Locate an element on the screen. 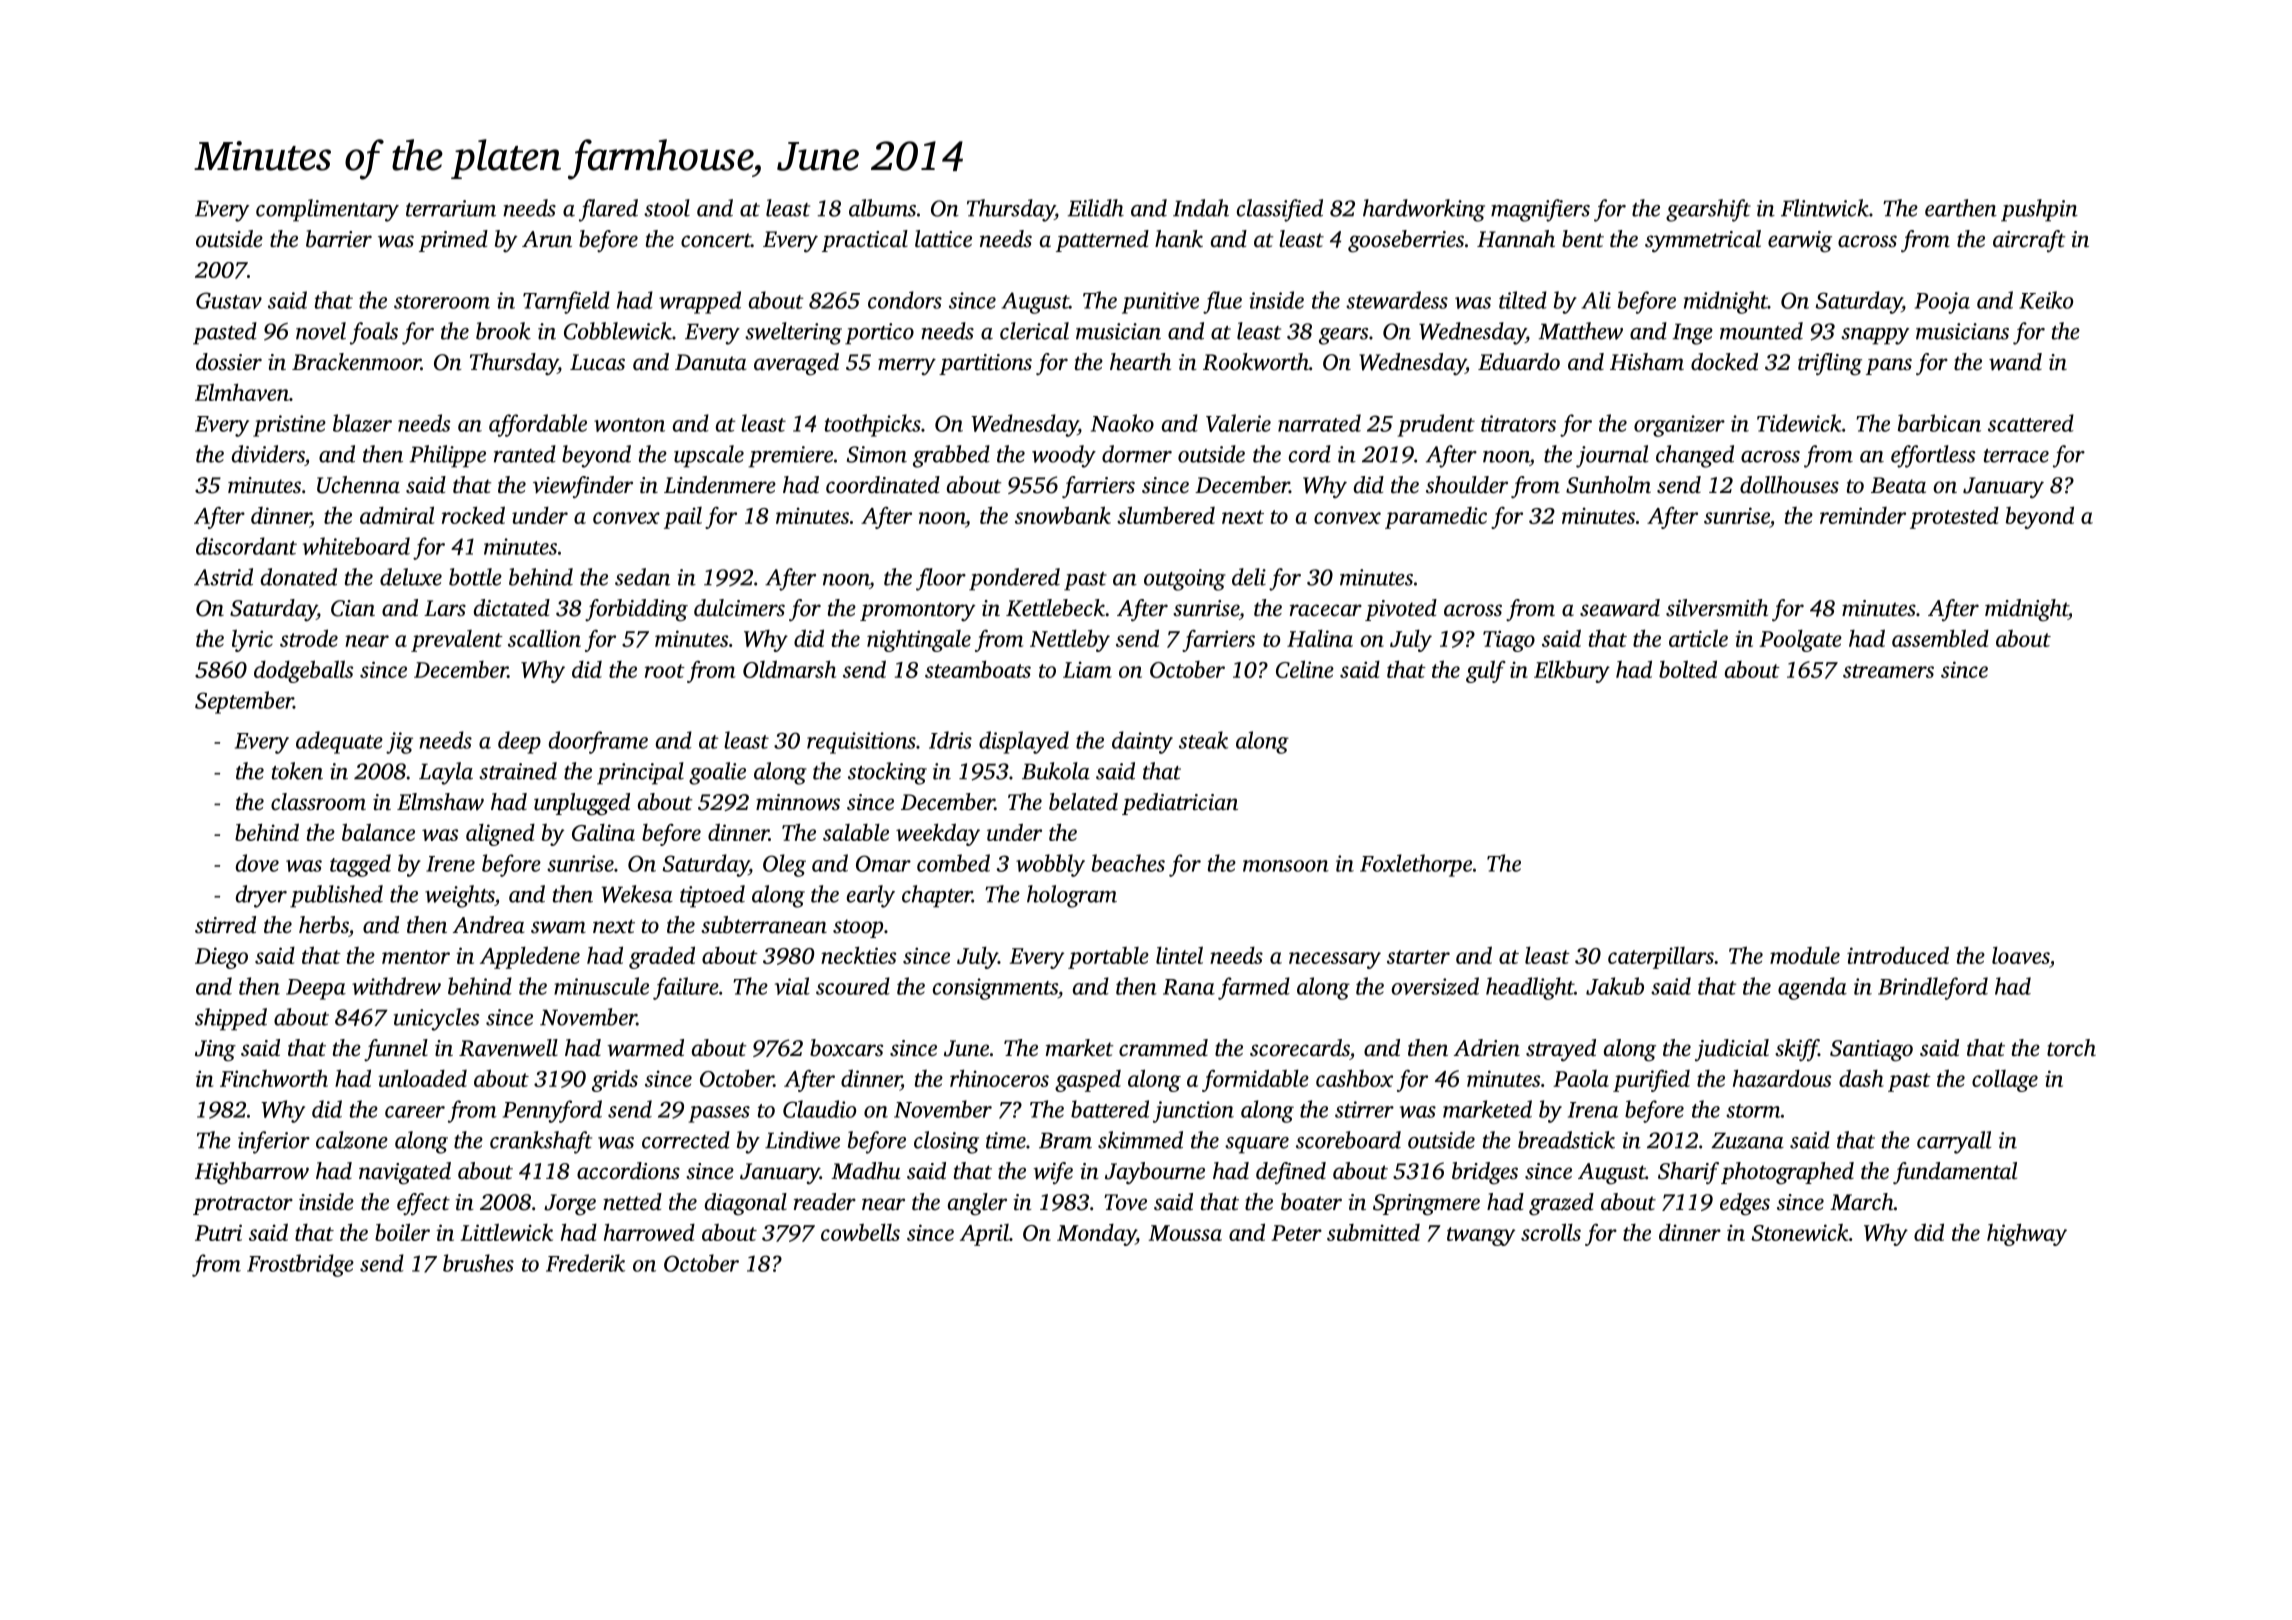 The height and width of the screenshot is (1620, 2292). terrarium is located at coordinates (451, 208).
